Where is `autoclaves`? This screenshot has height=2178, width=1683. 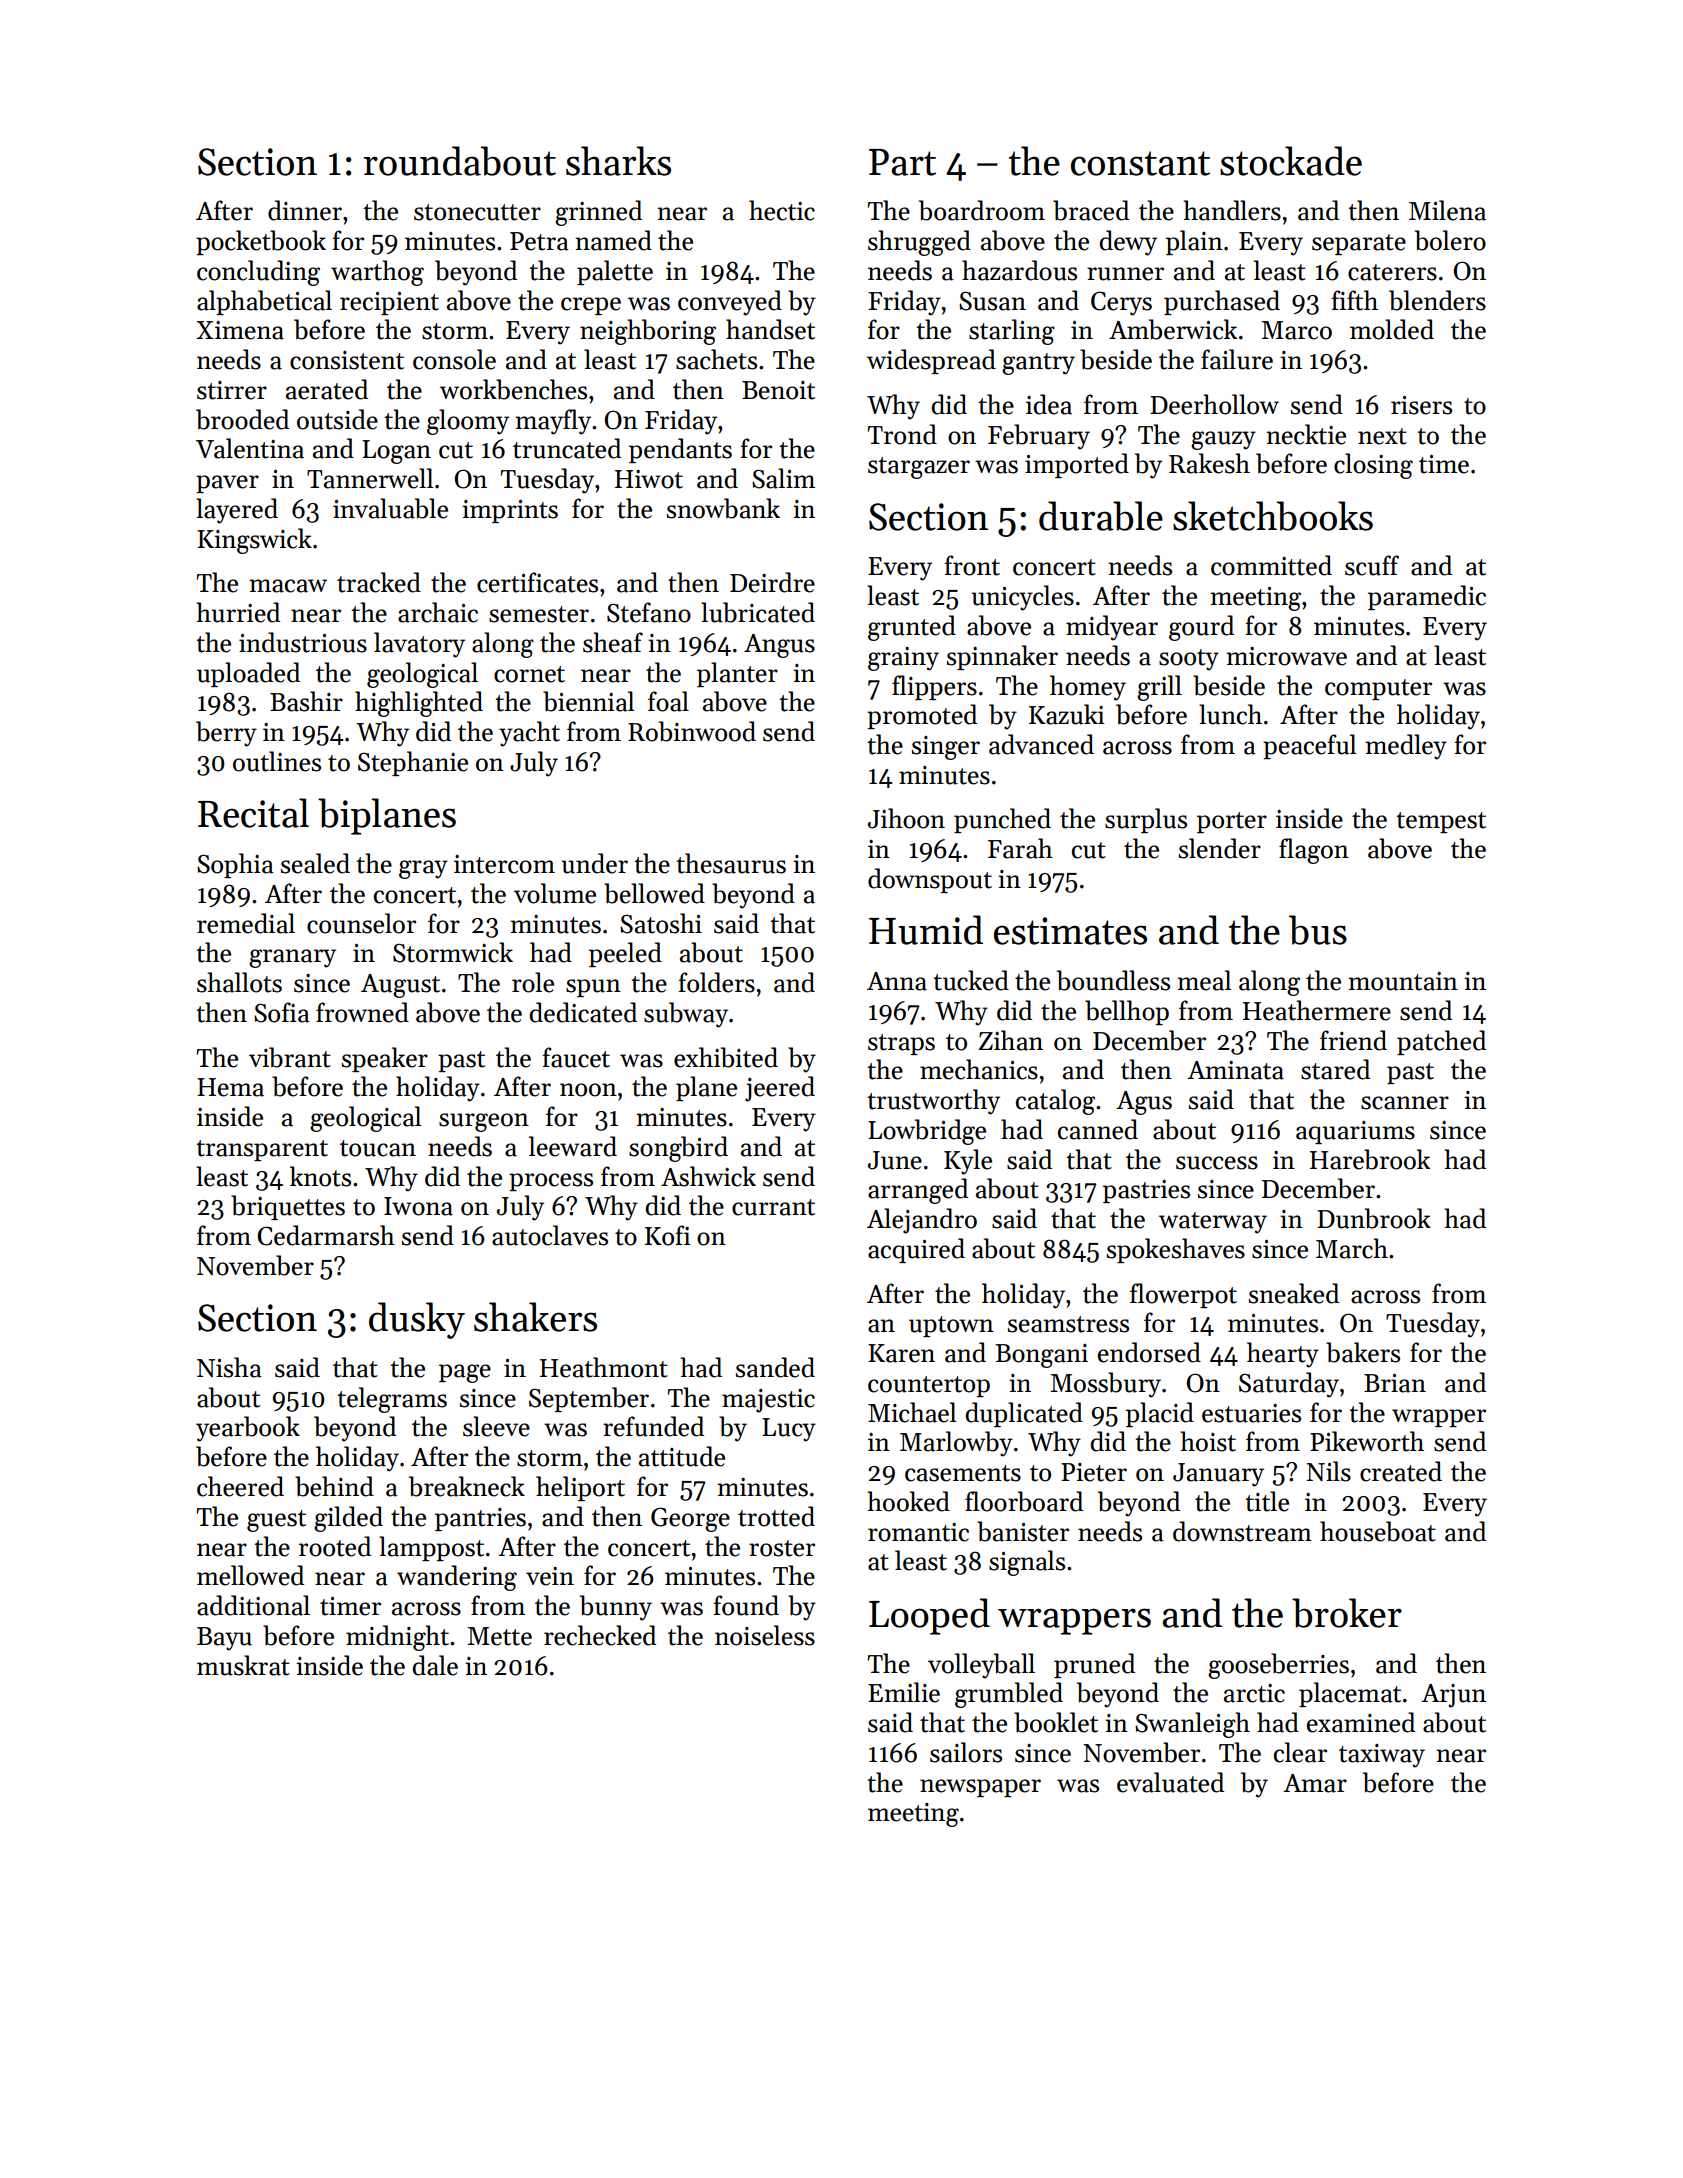
autoclaves is located at coordinates (550, 1235).
